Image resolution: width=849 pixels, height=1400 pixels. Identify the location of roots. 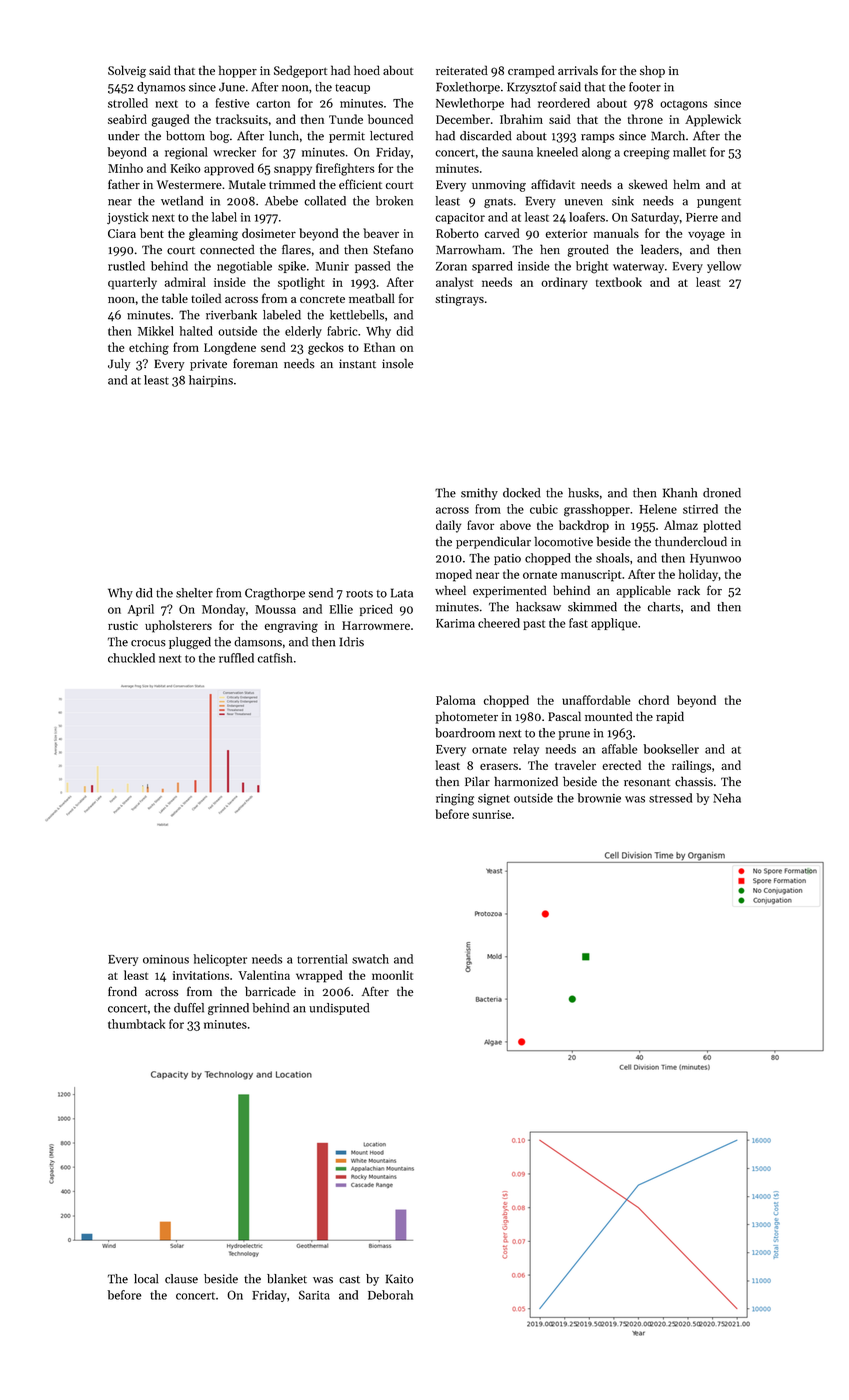
(359, 594).
